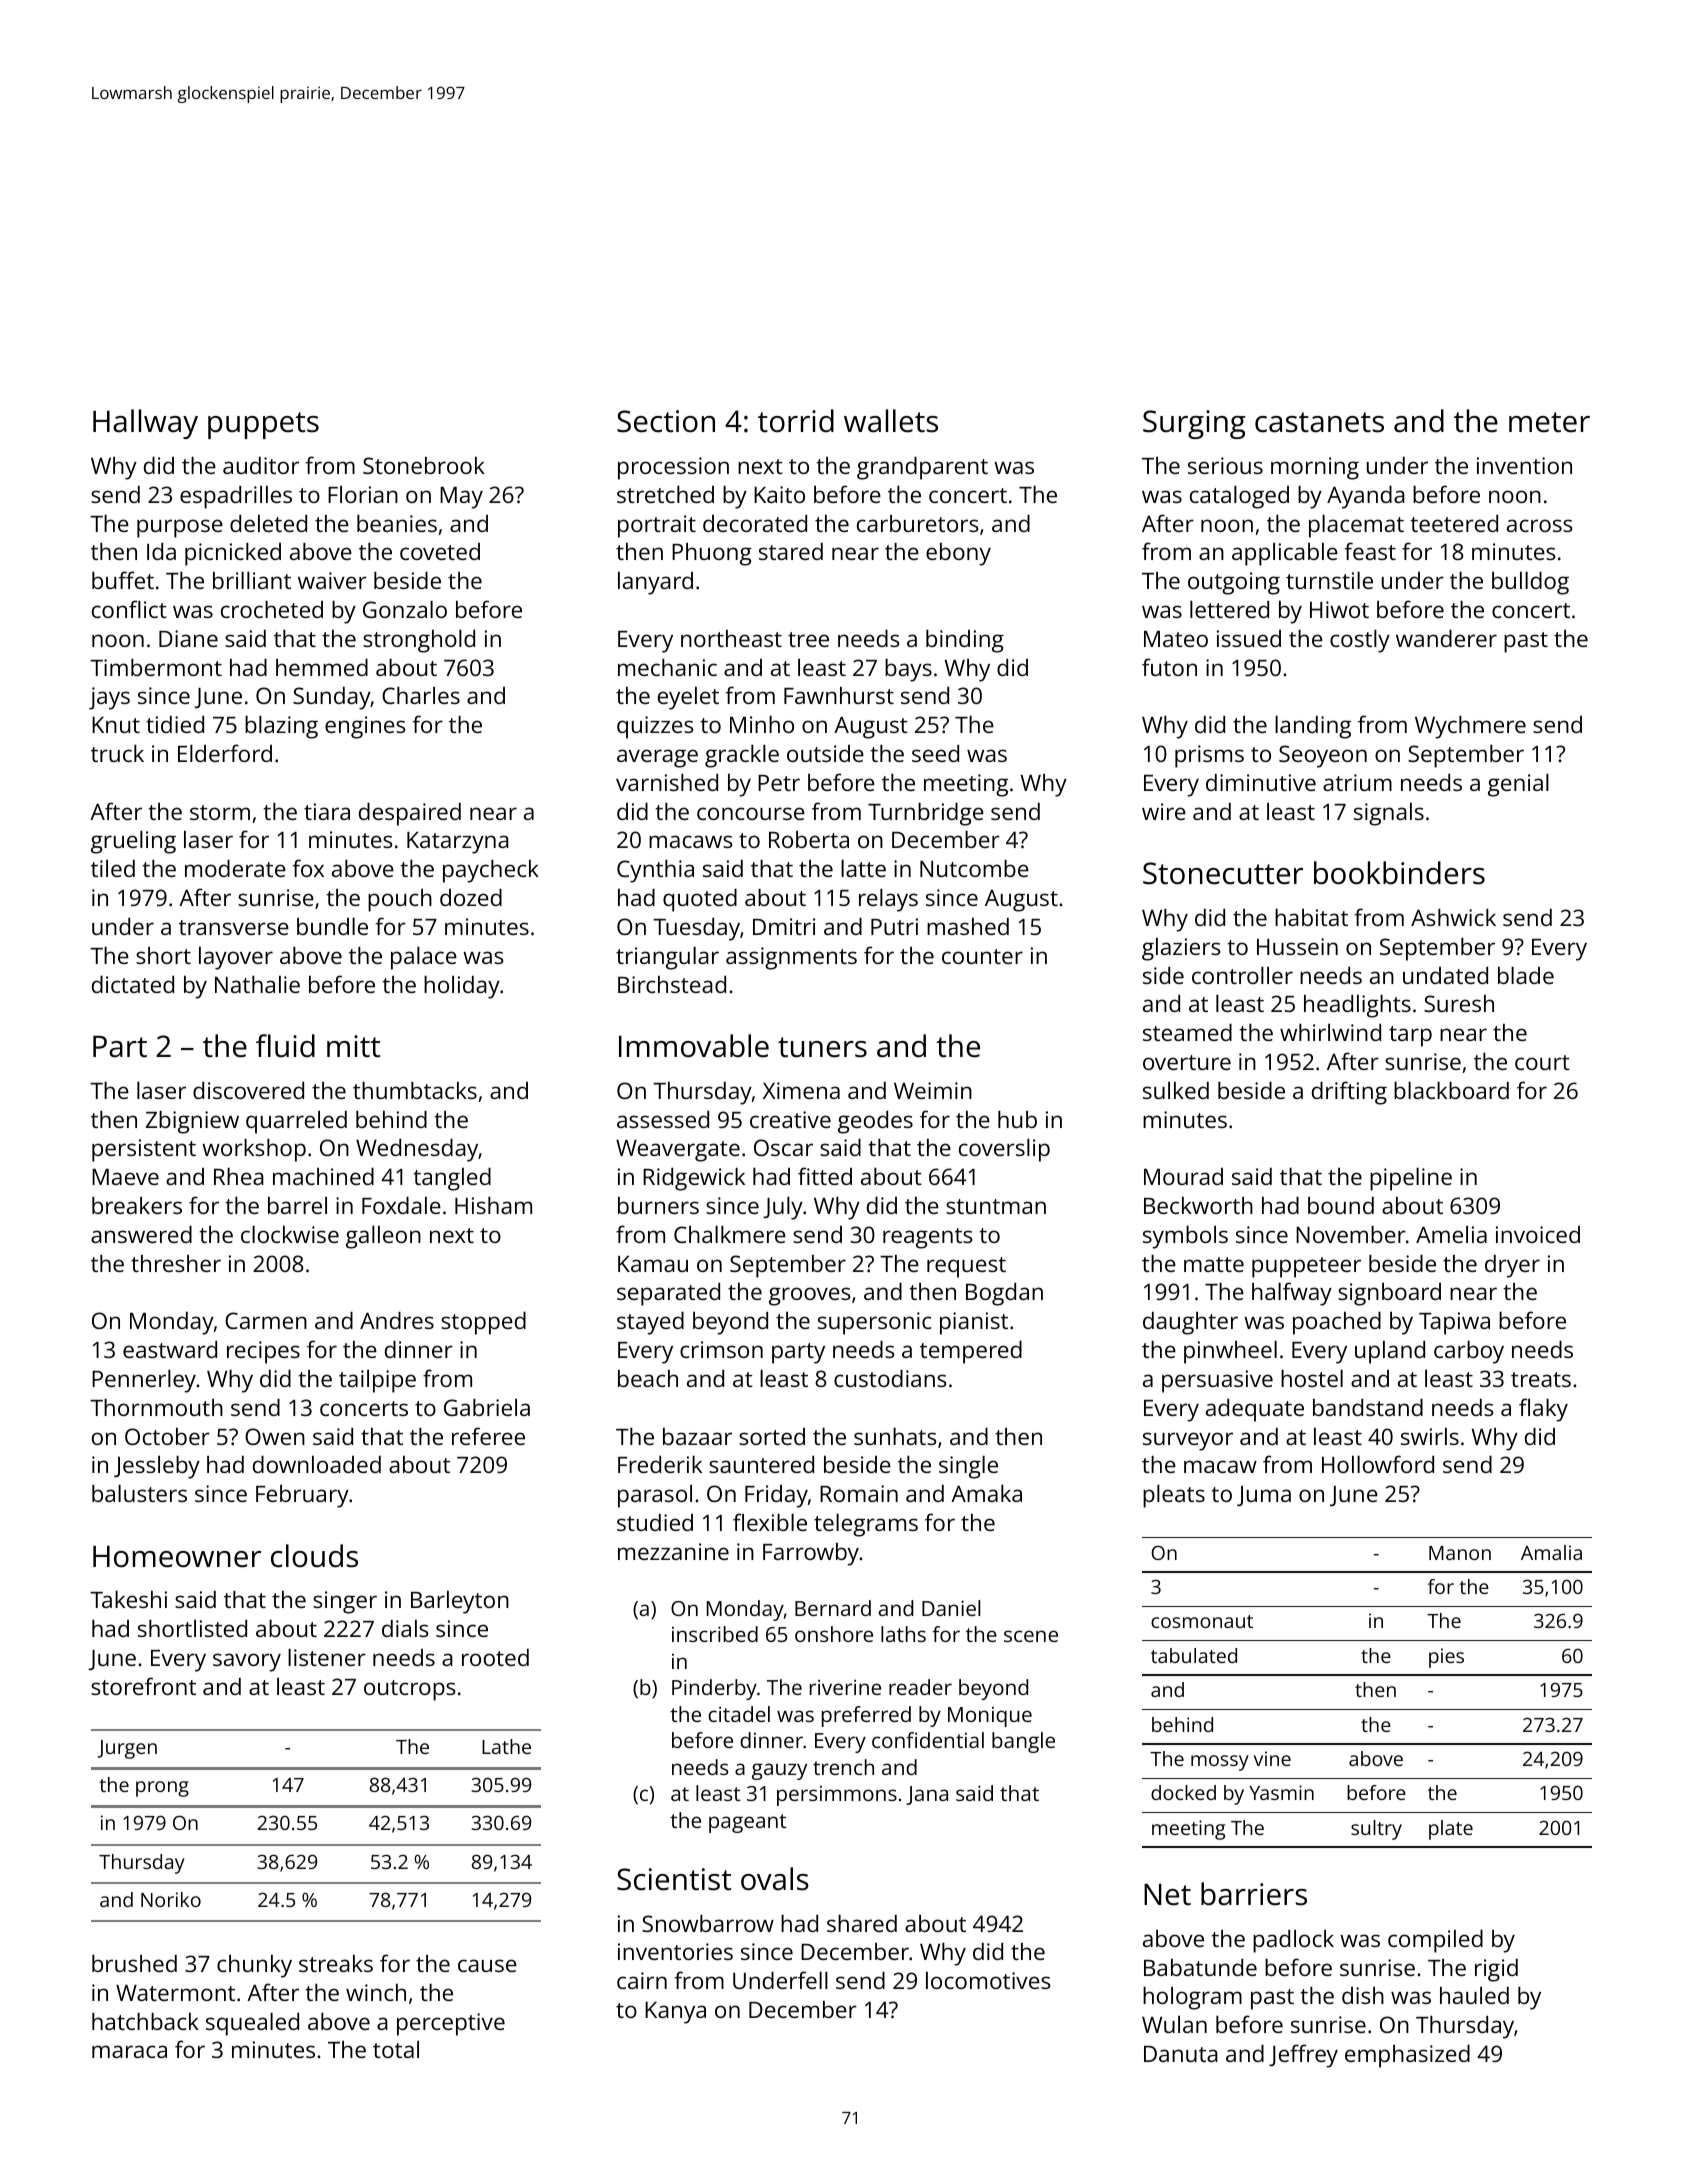  Describe the element at coordinates (1539, 525) in the page. I see `across` at that location.
